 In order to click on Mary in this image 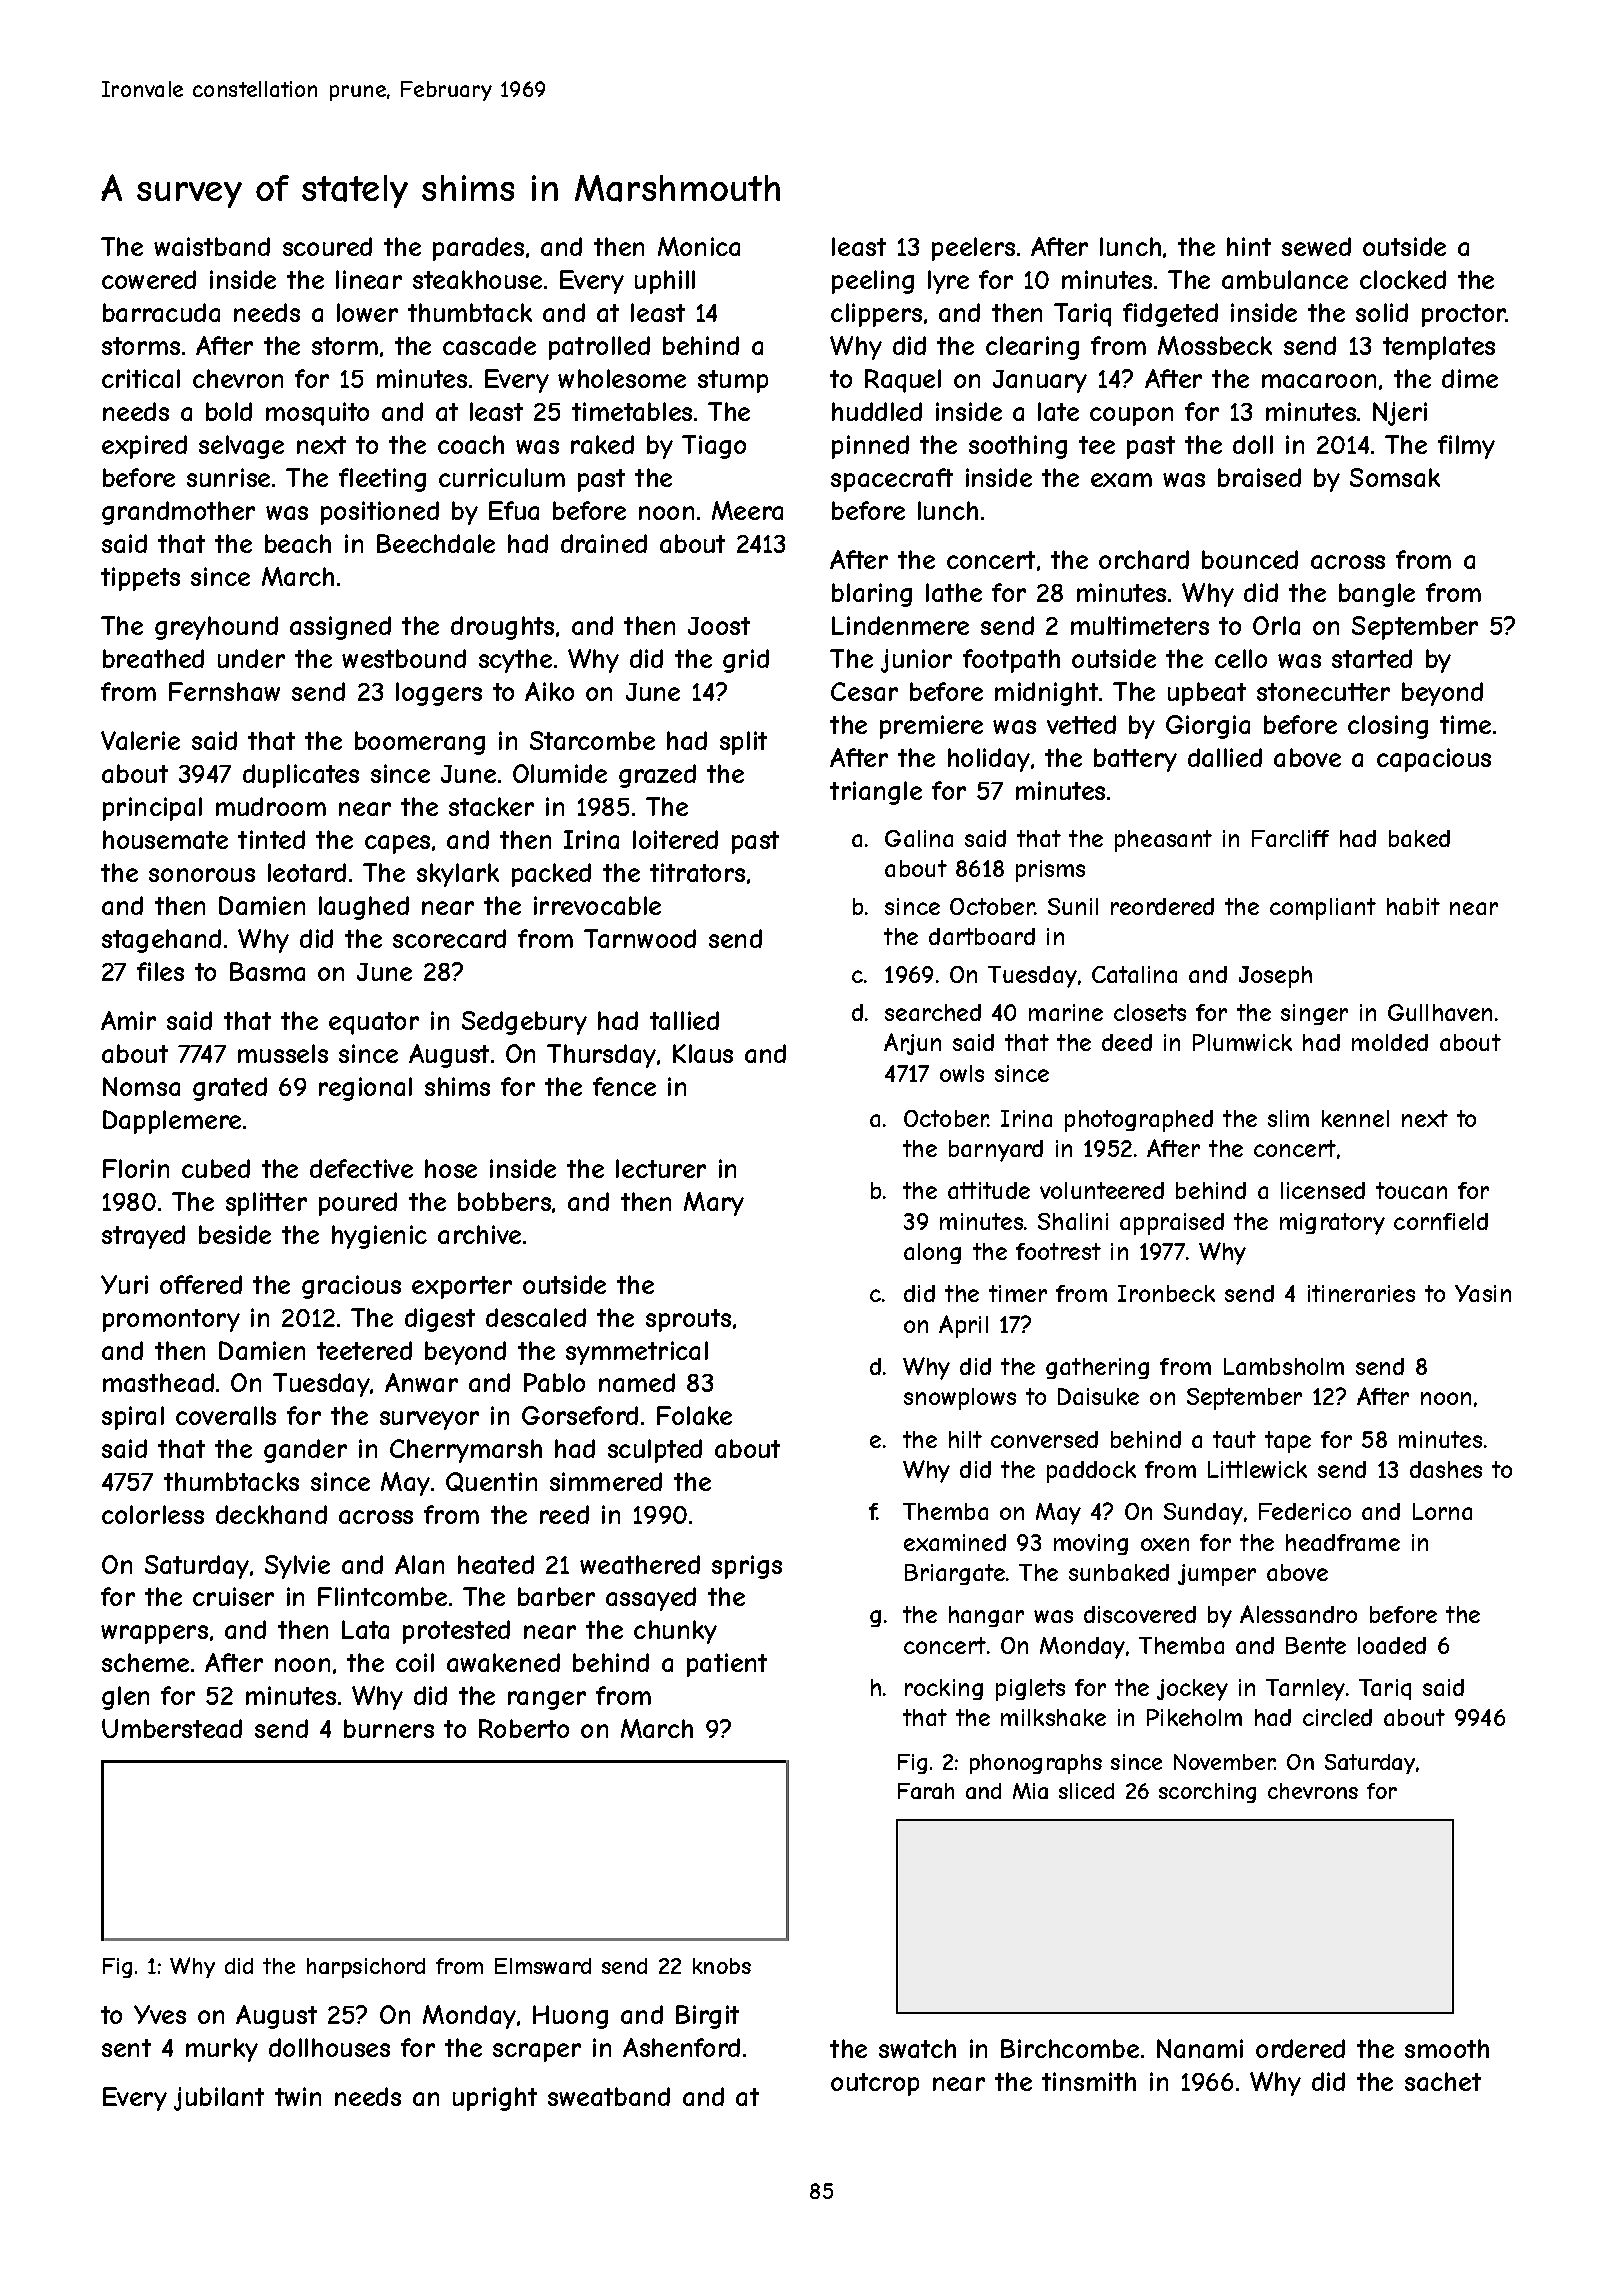, I will do `click(714, 1204)`.
